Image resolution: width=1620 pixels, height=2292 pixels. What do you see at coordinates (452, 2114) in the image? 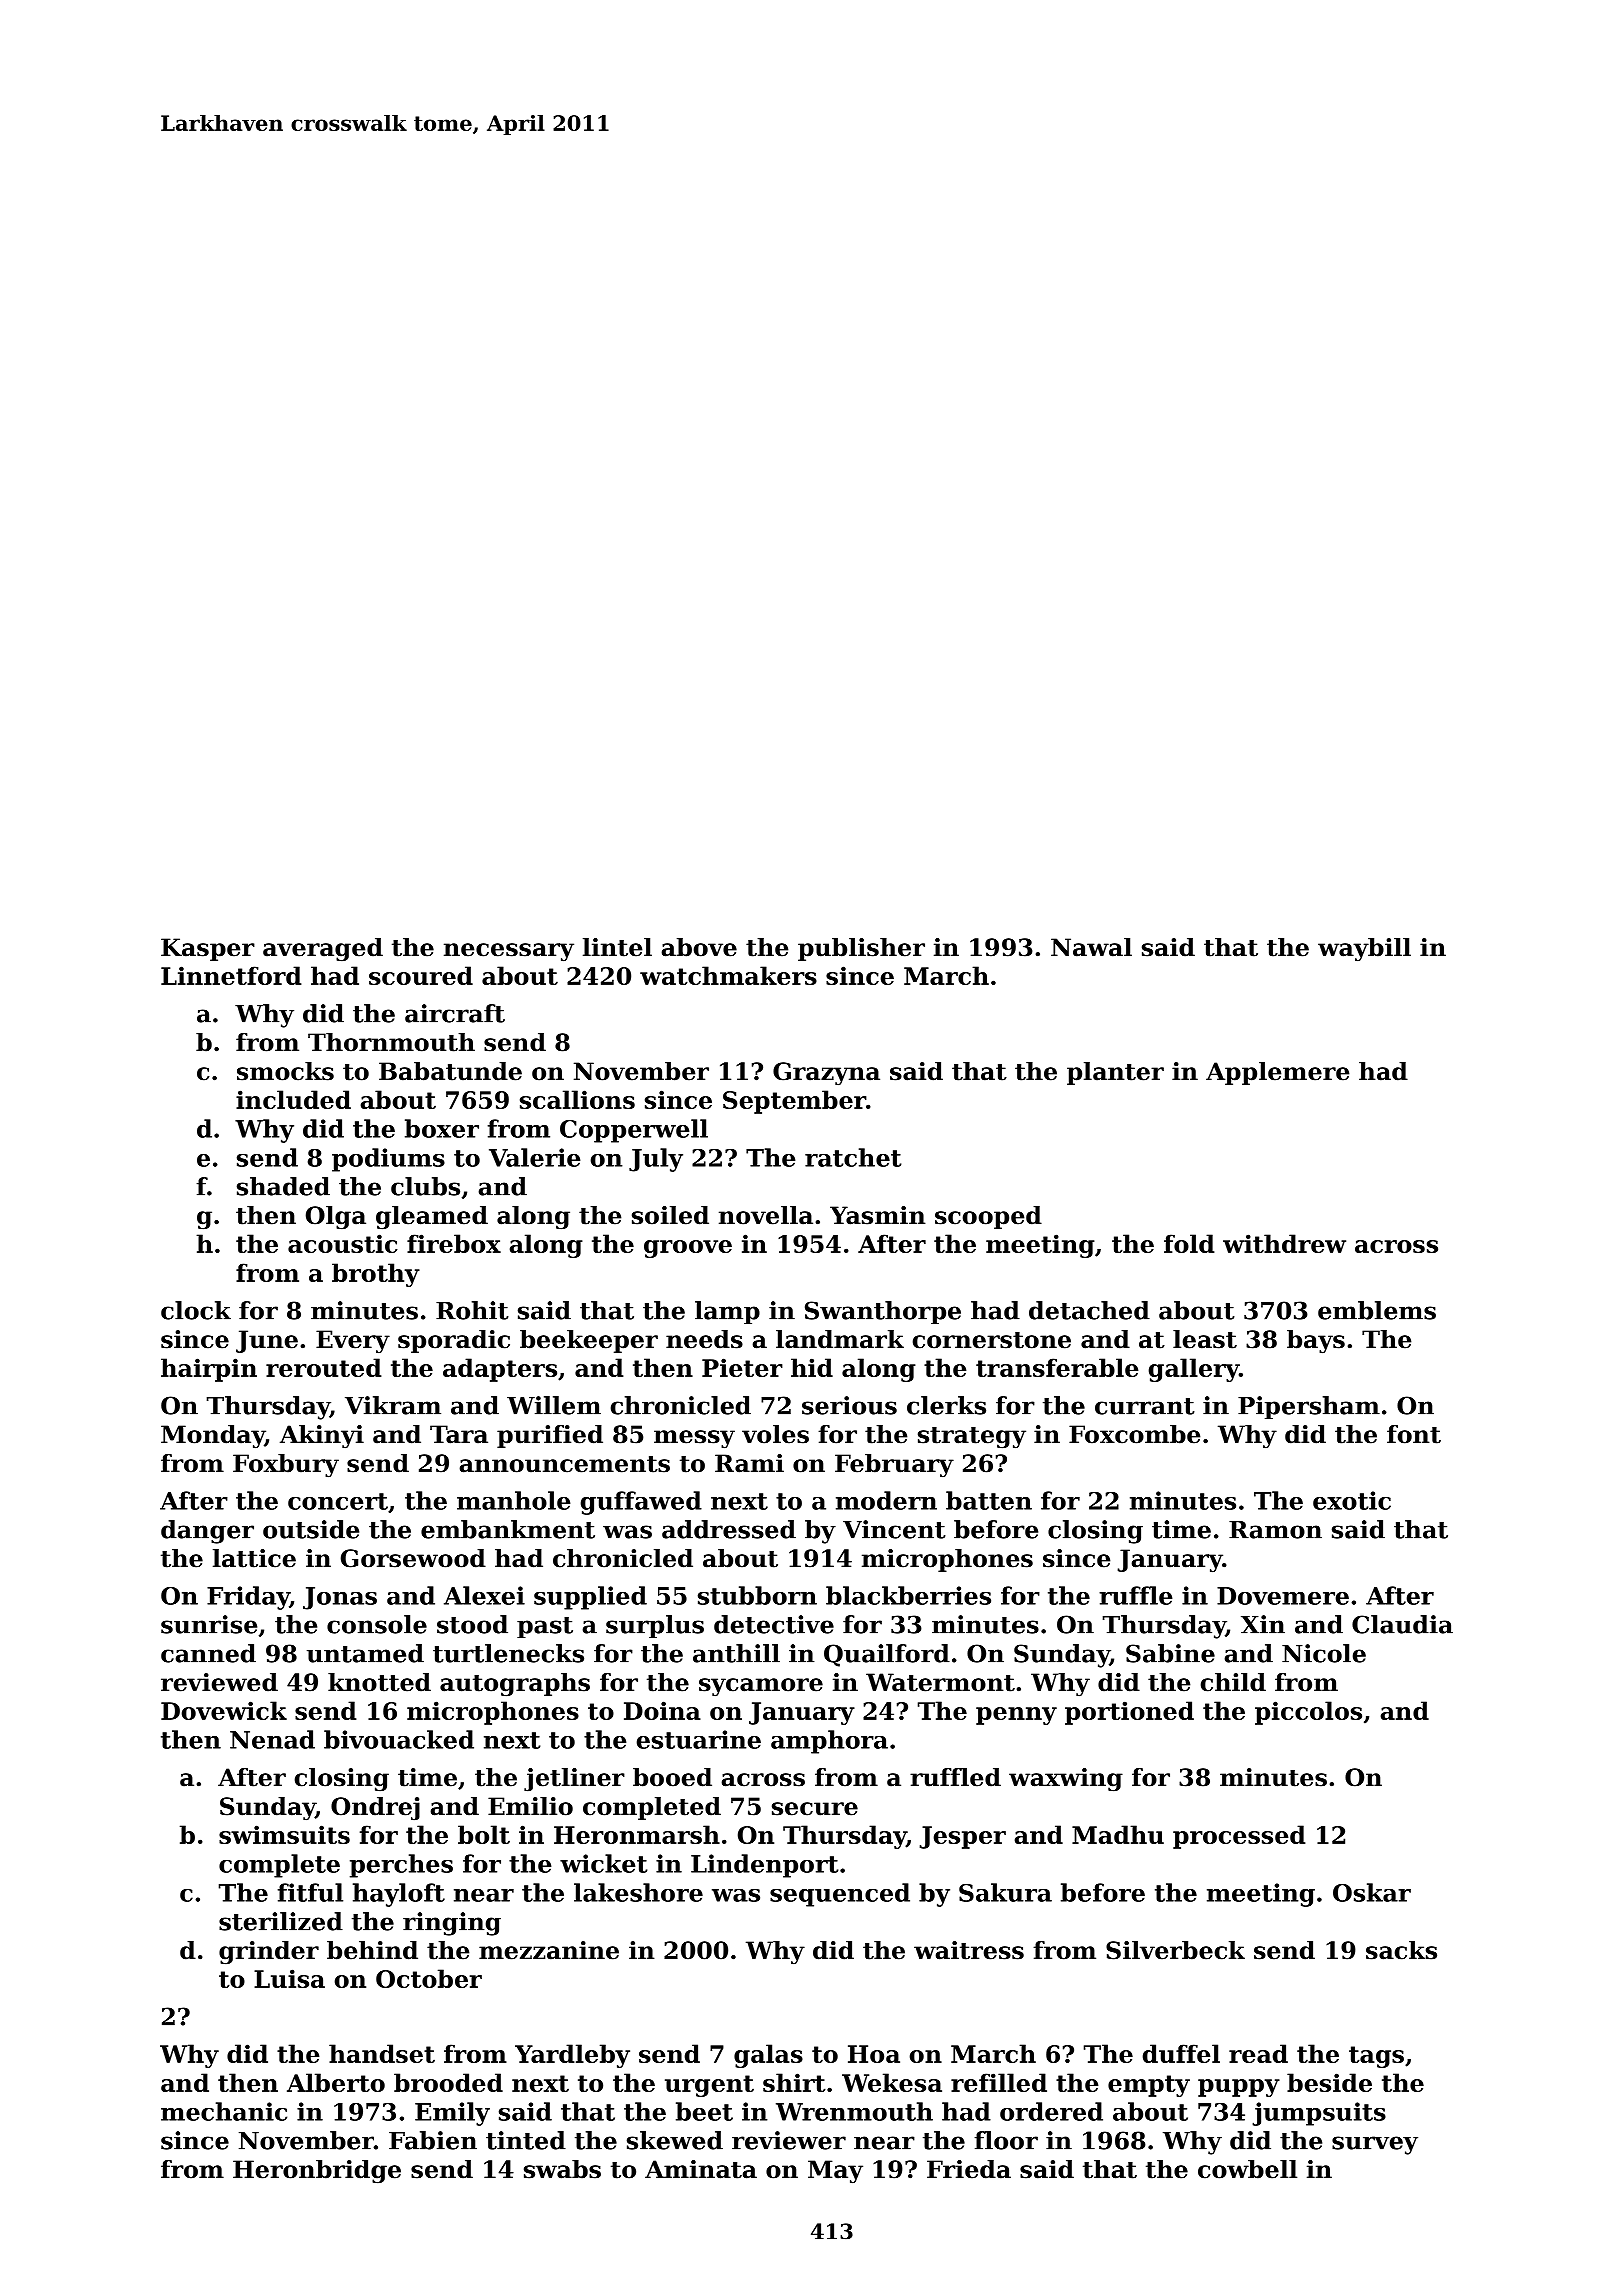
I see `Emily` at bounding box center [452, 2114].
